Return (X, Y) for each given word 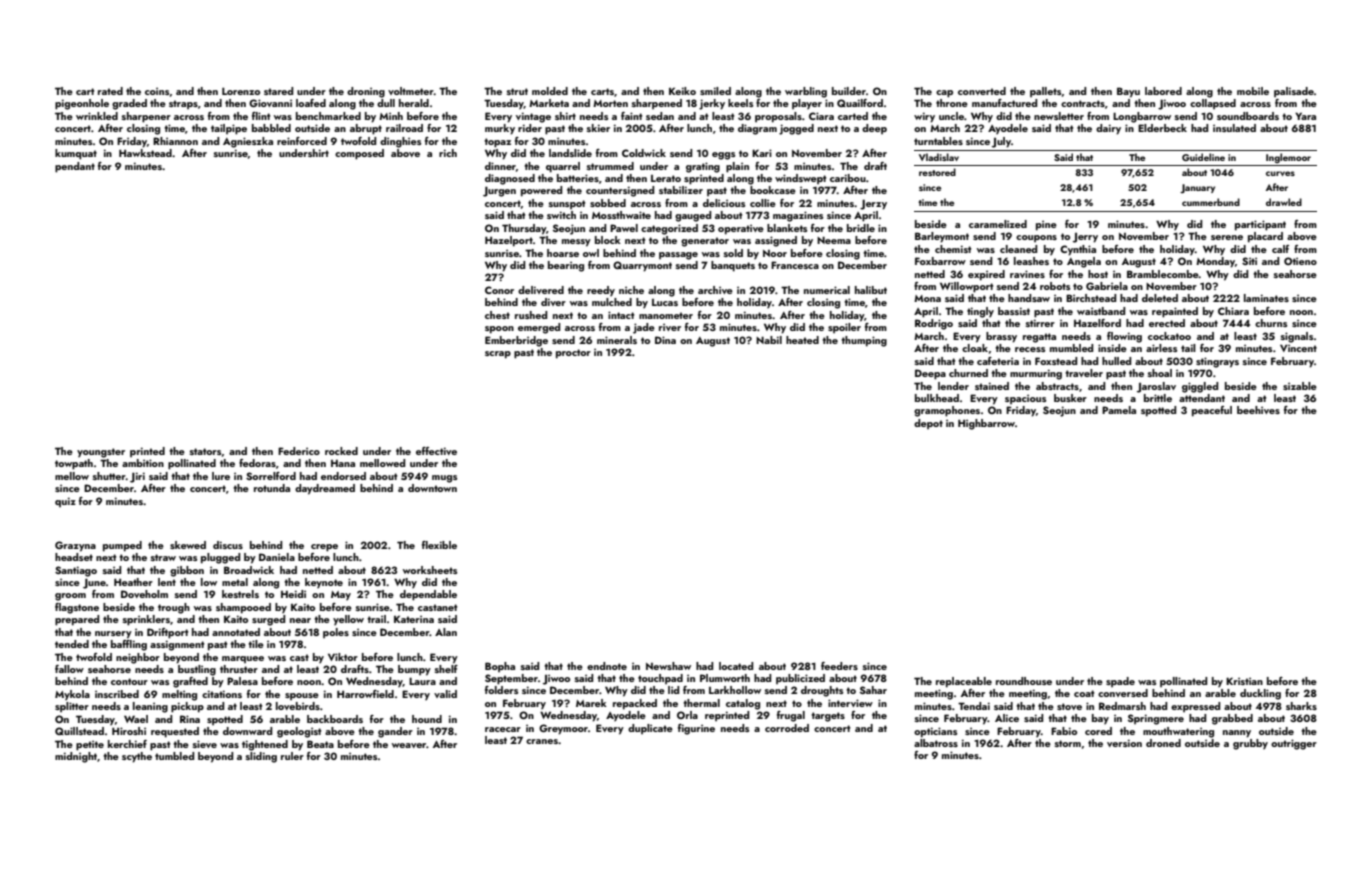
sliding (261, 757)
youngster (101, 453)
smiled (715, 91)
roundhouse (1024, 681)
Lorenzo (241, 91)
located (736, 666)
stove (1069, 706)
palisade (1294, 92)
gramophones (947, 411)
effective (436, 451)
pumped (122, 546)
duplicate (650, 729)
